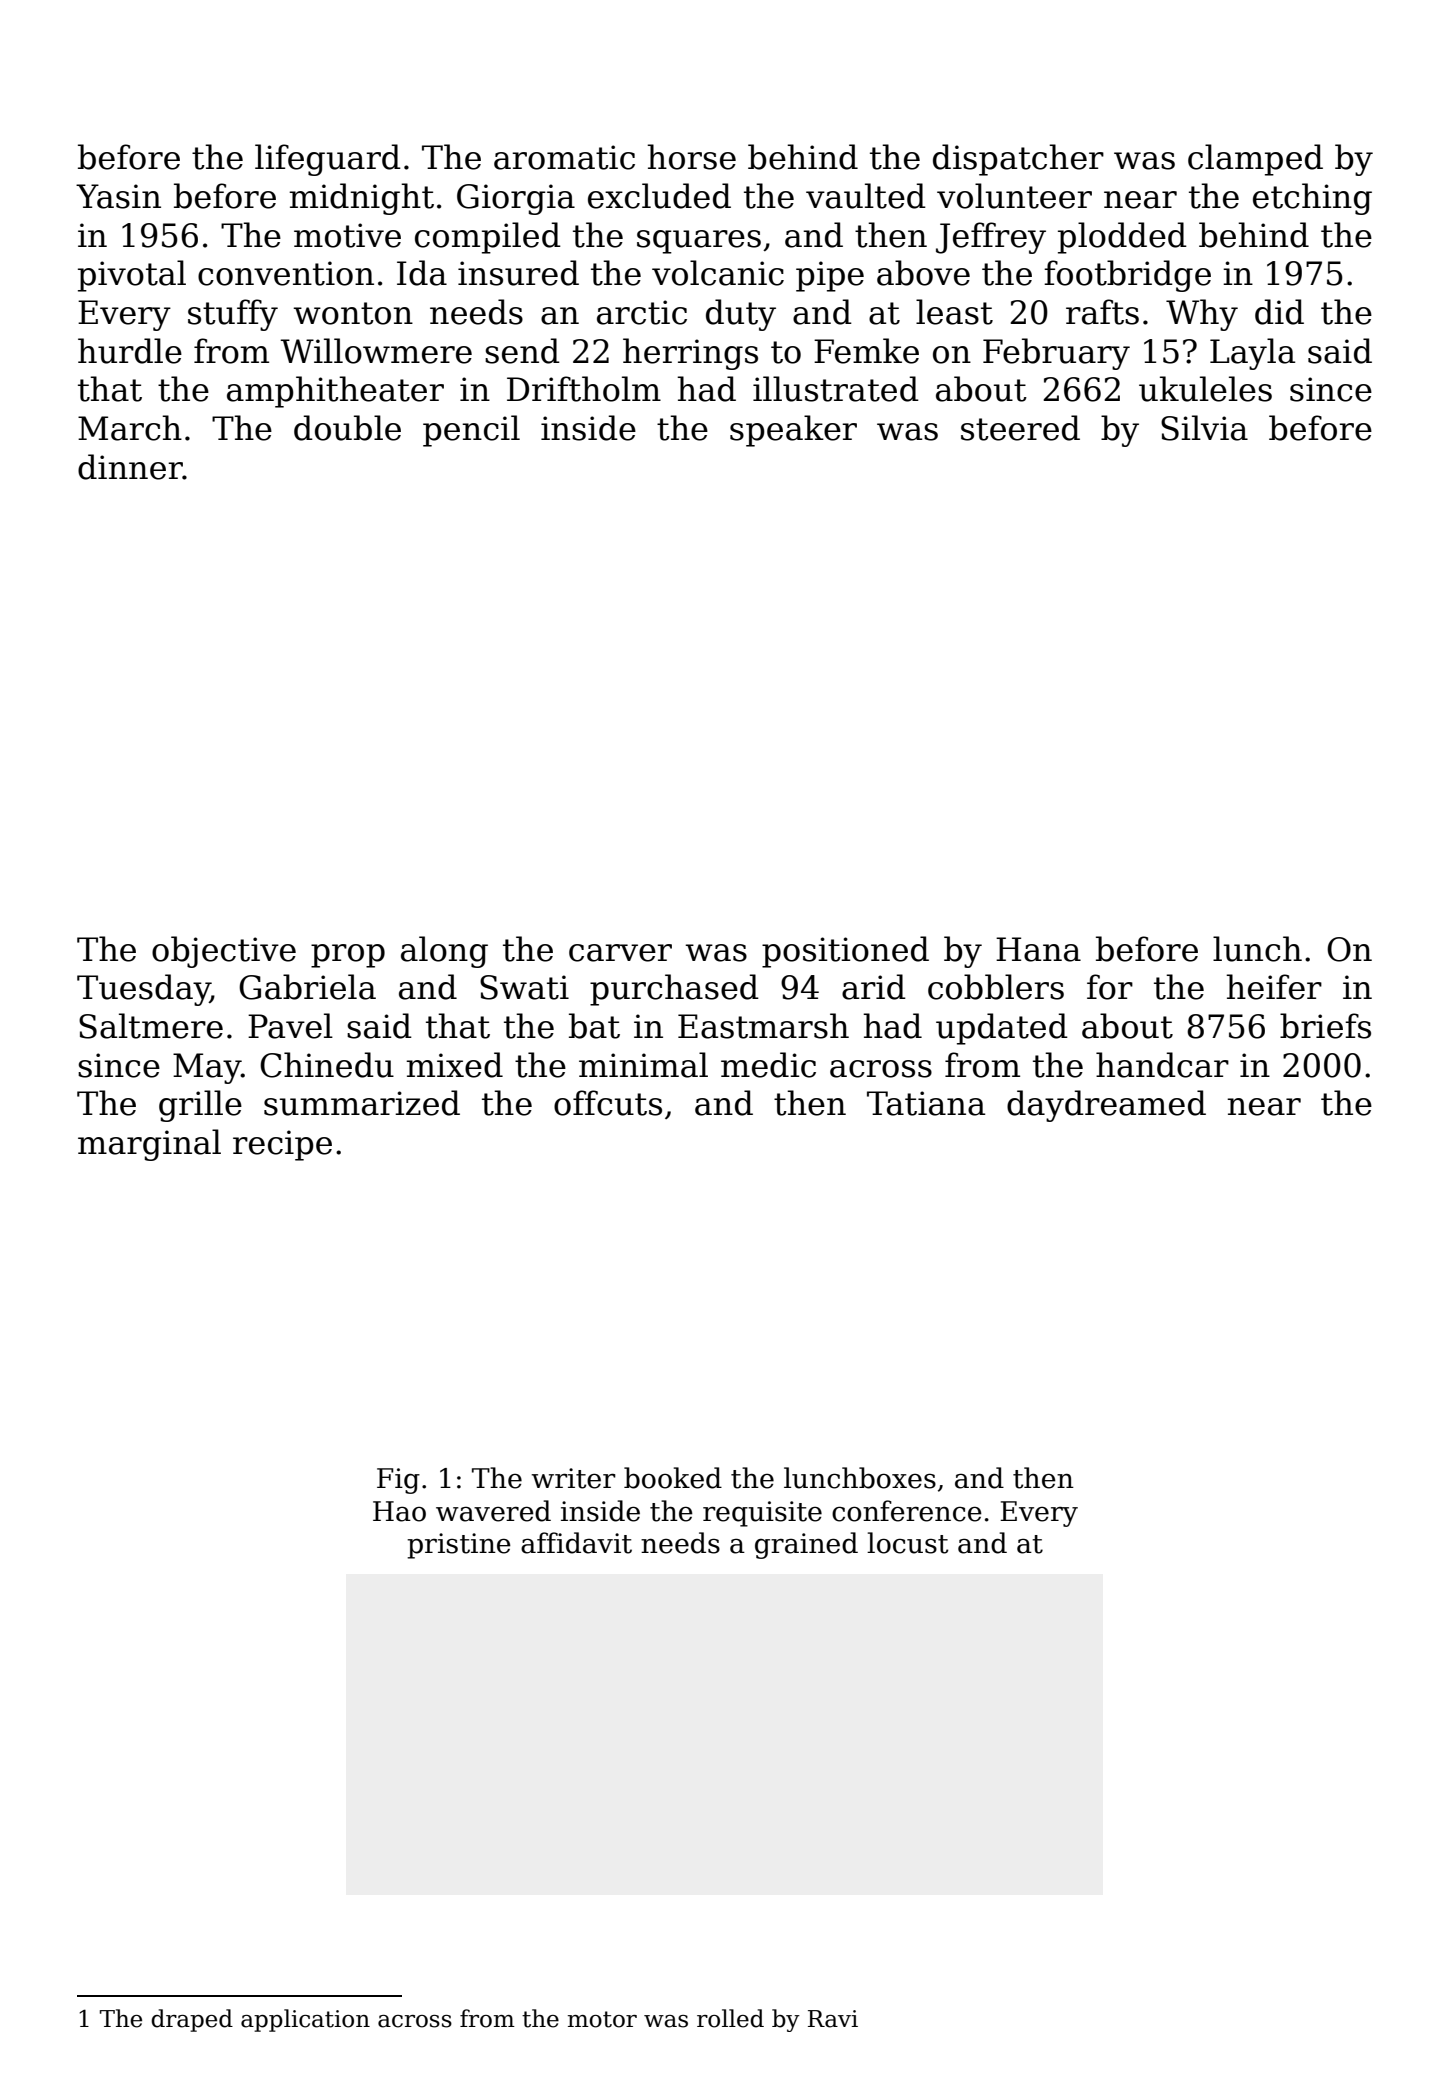 Image resolution: width=1450 pixels, height=2100 pixels. What do you see at coordinates (1312, 199) in the screenshot?
I see `etching` at bounding box center [1312, 199].
